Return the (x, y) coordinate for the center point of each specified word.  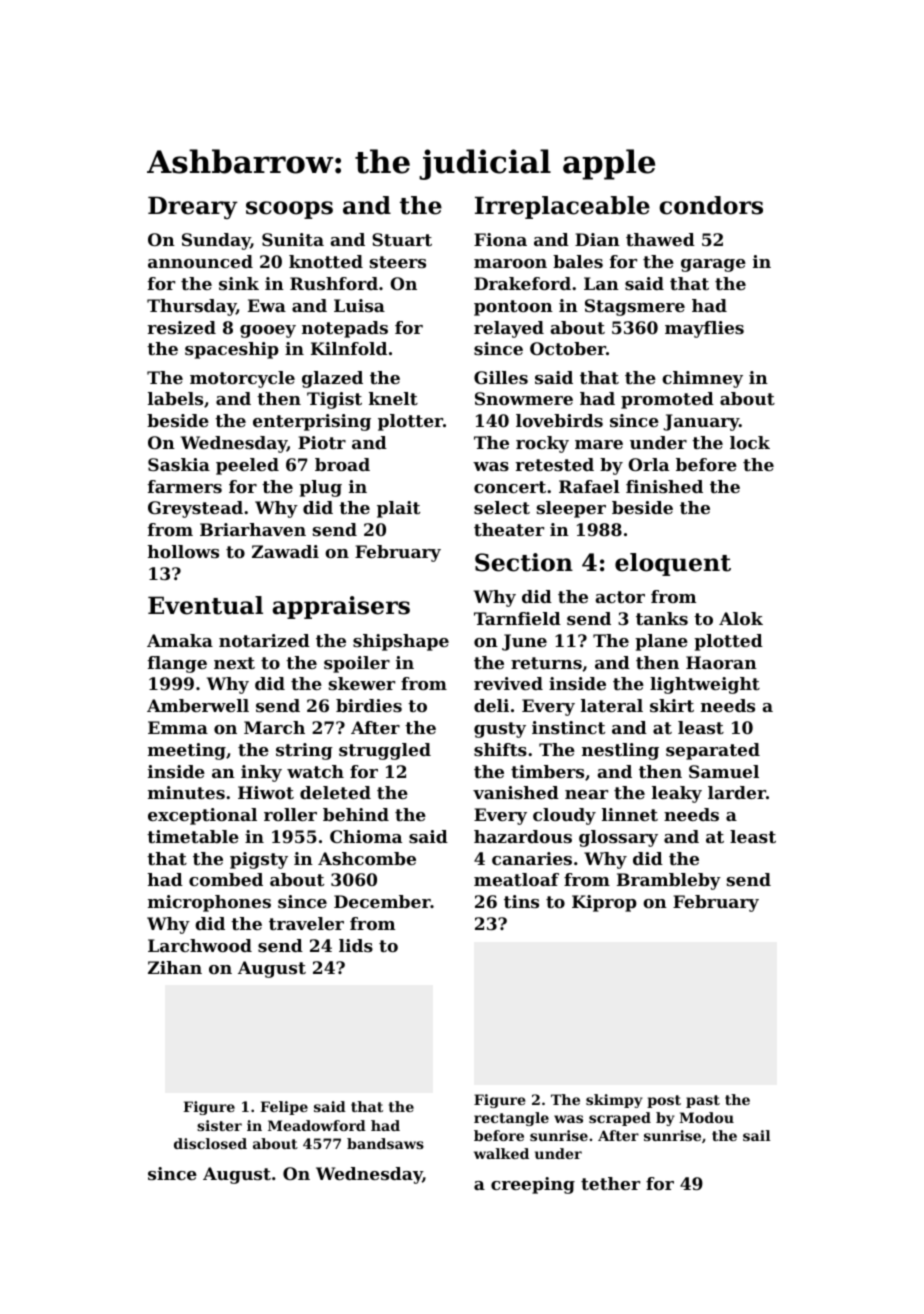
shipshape (401, 642)
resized (182, 327)
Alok (741, 618)
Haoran (721, 662)
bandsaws (385, 1143)
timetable (193, 836)
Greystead (195, 509)
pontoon (513, 308)
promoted (667, 400)
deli (491, 705)
